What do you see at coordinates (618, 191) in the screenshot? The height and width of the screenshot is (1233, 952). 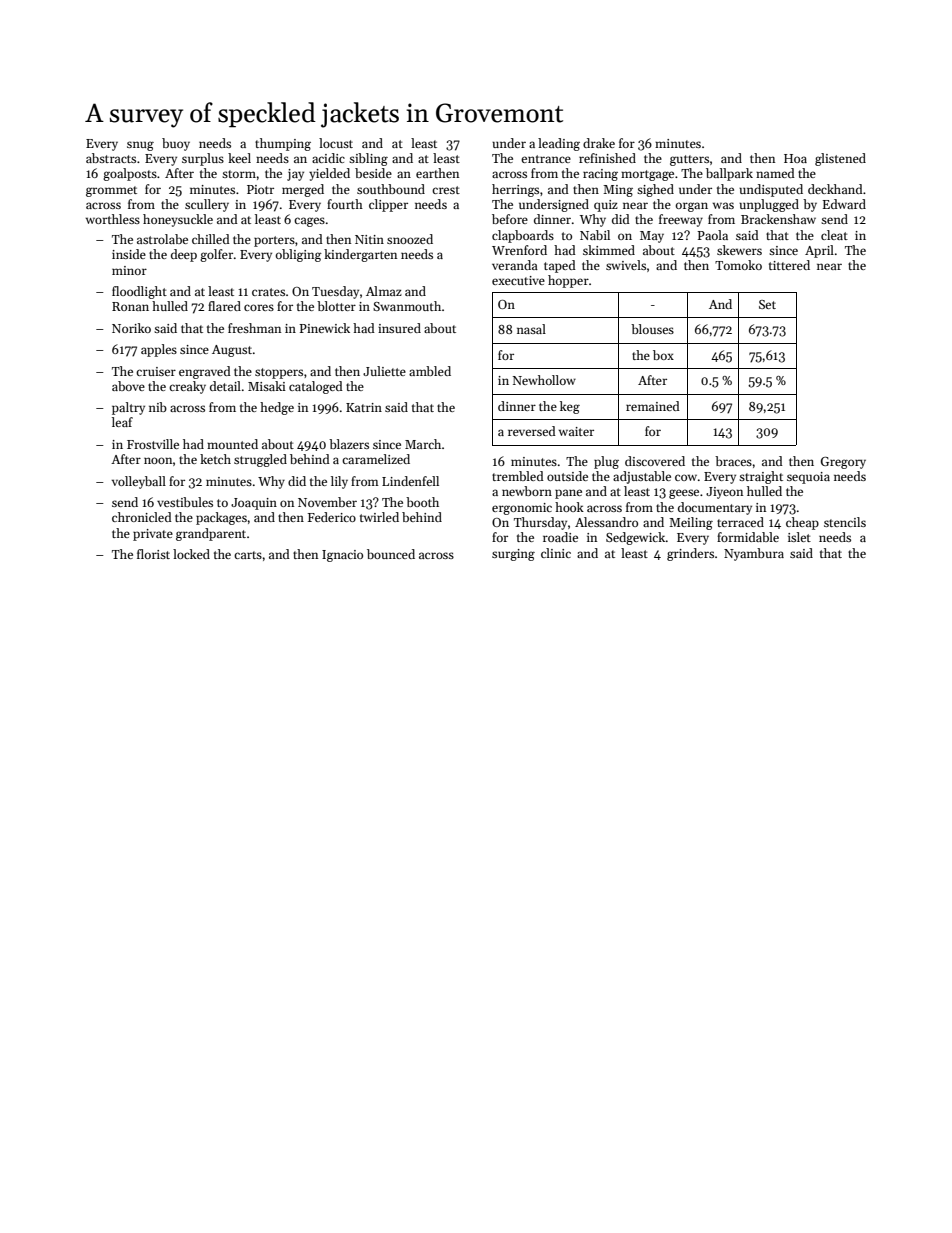 I see `Ming` at bounding box center [618, 191].
